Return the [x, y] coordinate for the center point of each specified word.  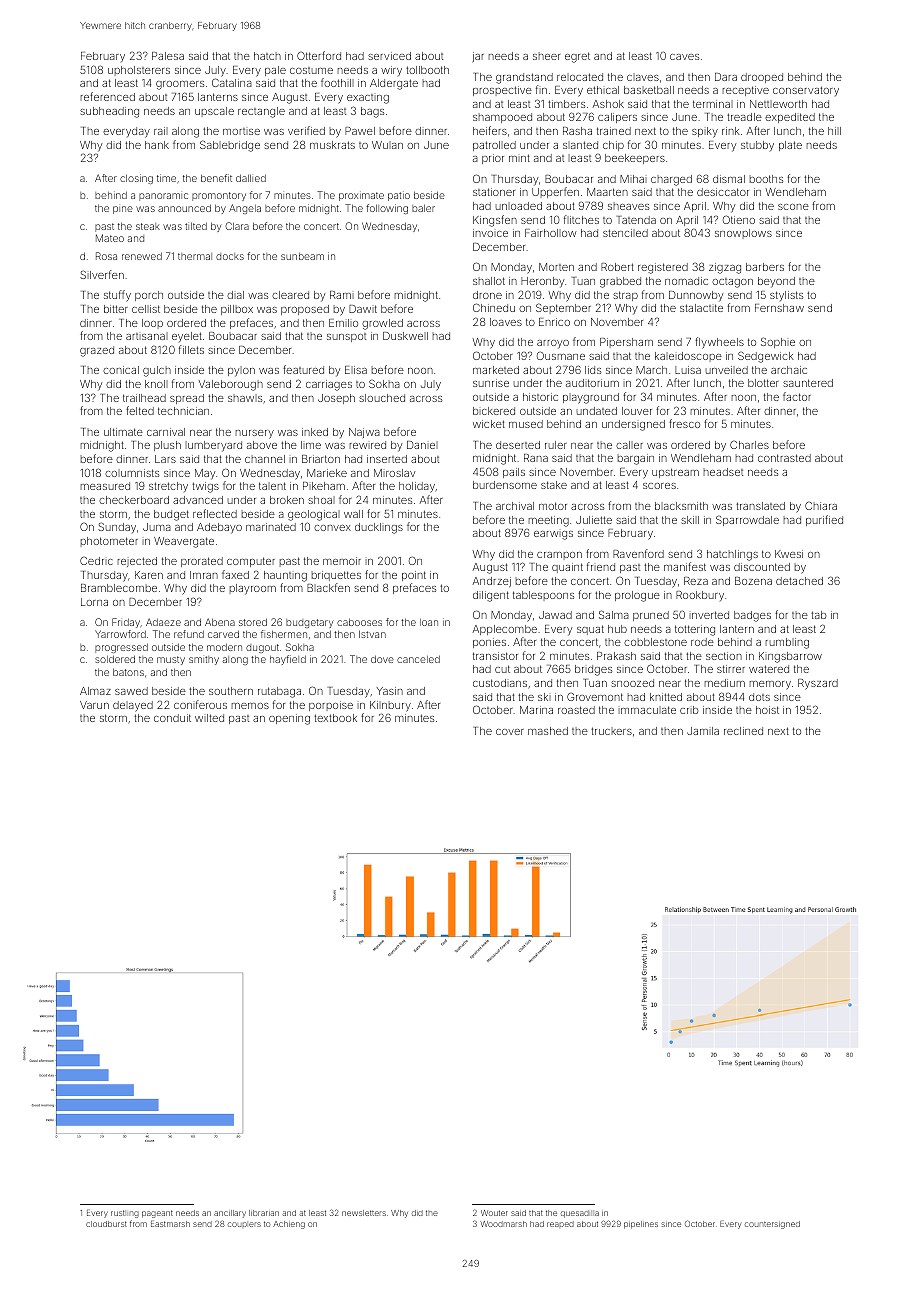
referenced [108, 96]
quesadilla [580, 1214]
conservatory [806, 91]
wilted [209, 718]
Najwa [364, 433]
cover [510, 732]
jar [478, 57]
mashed [548, 731]
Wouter [494, 1213]
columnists [132, 473]
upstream [675, 473]
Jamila [703, 731]
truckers [611, 731]
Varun [94, 705]
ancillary [230, 1214]
